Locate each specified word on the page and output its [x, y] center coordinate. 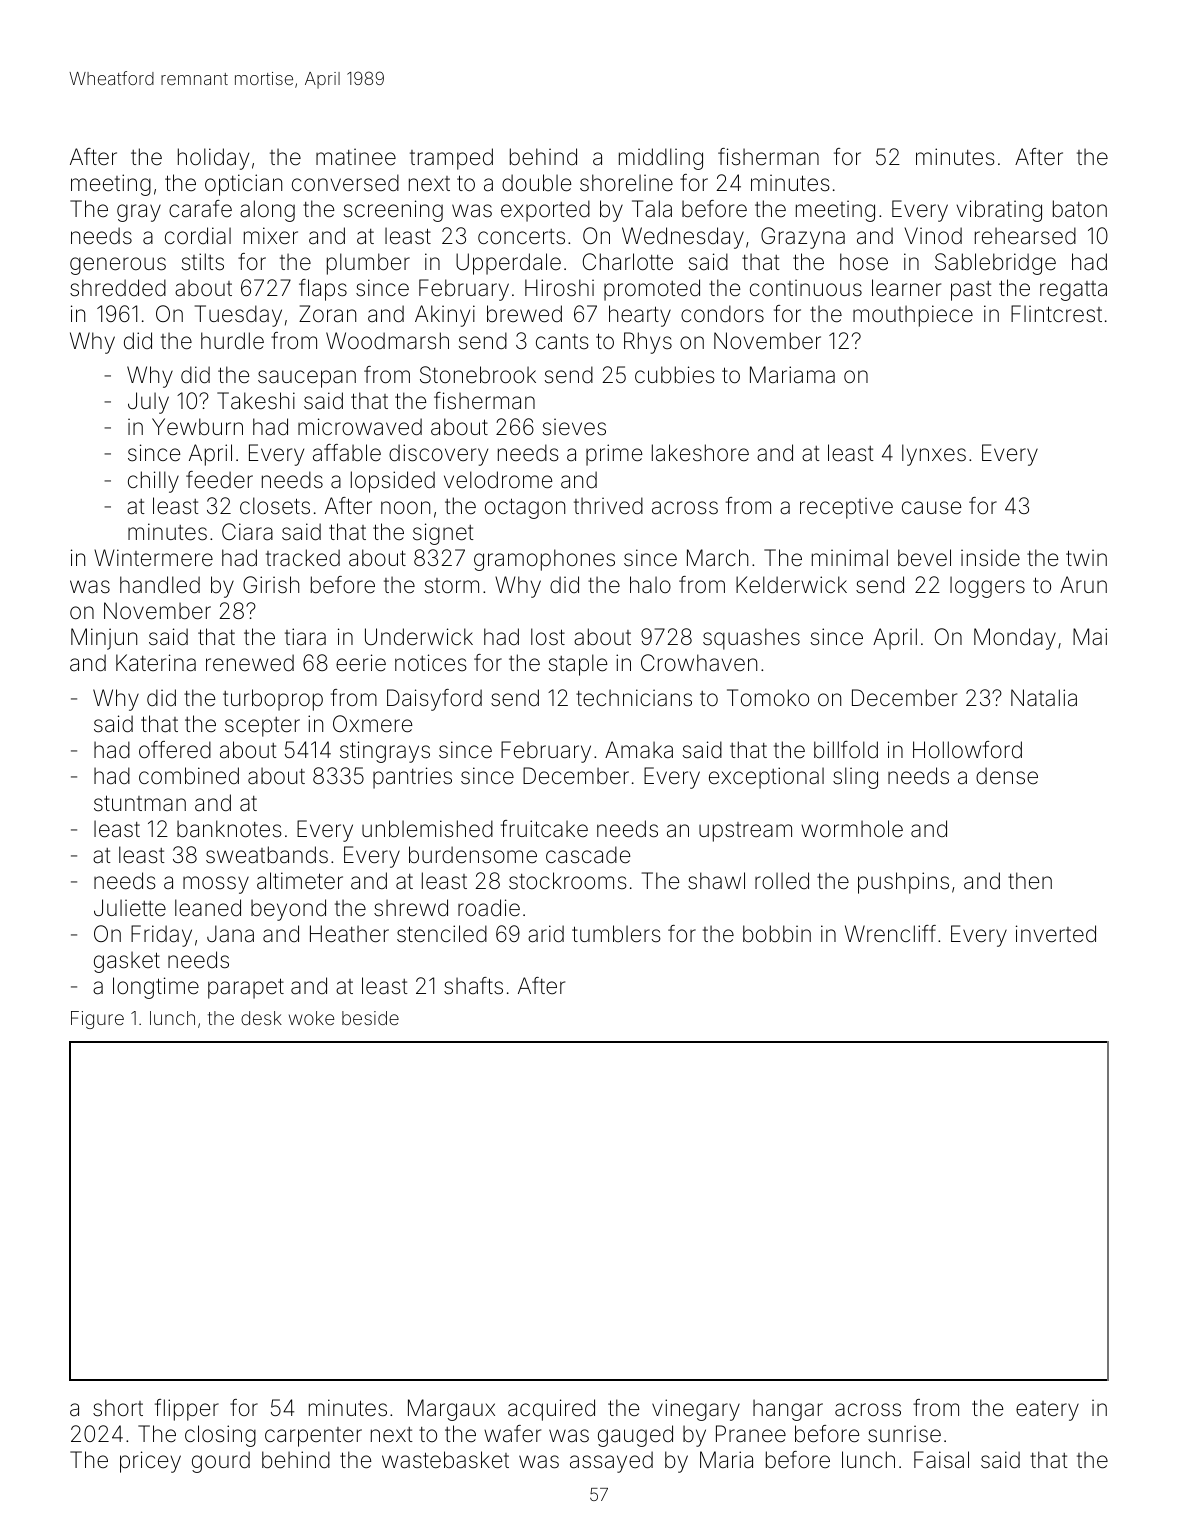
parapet [246, 988]
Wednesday [683, 238]
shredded [118, 288]
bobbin [777, 934]
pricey [150, 1462]
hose [864, 262]
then [1030, 881]
